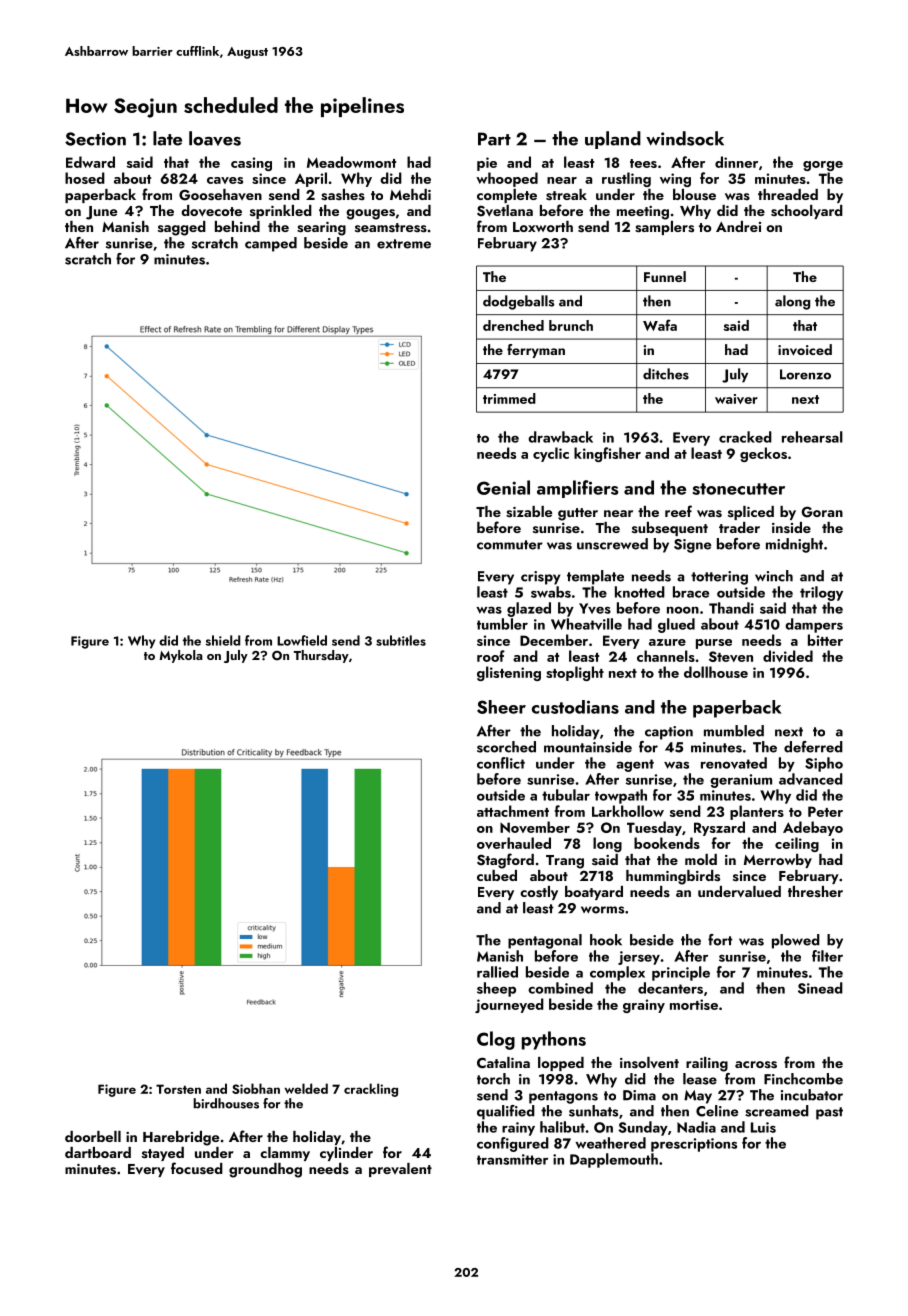 This screenshot has width=908, height=1316. Describe the element at coordinates (496, 1040) in the screenshot. I see `Clog` at that location.
